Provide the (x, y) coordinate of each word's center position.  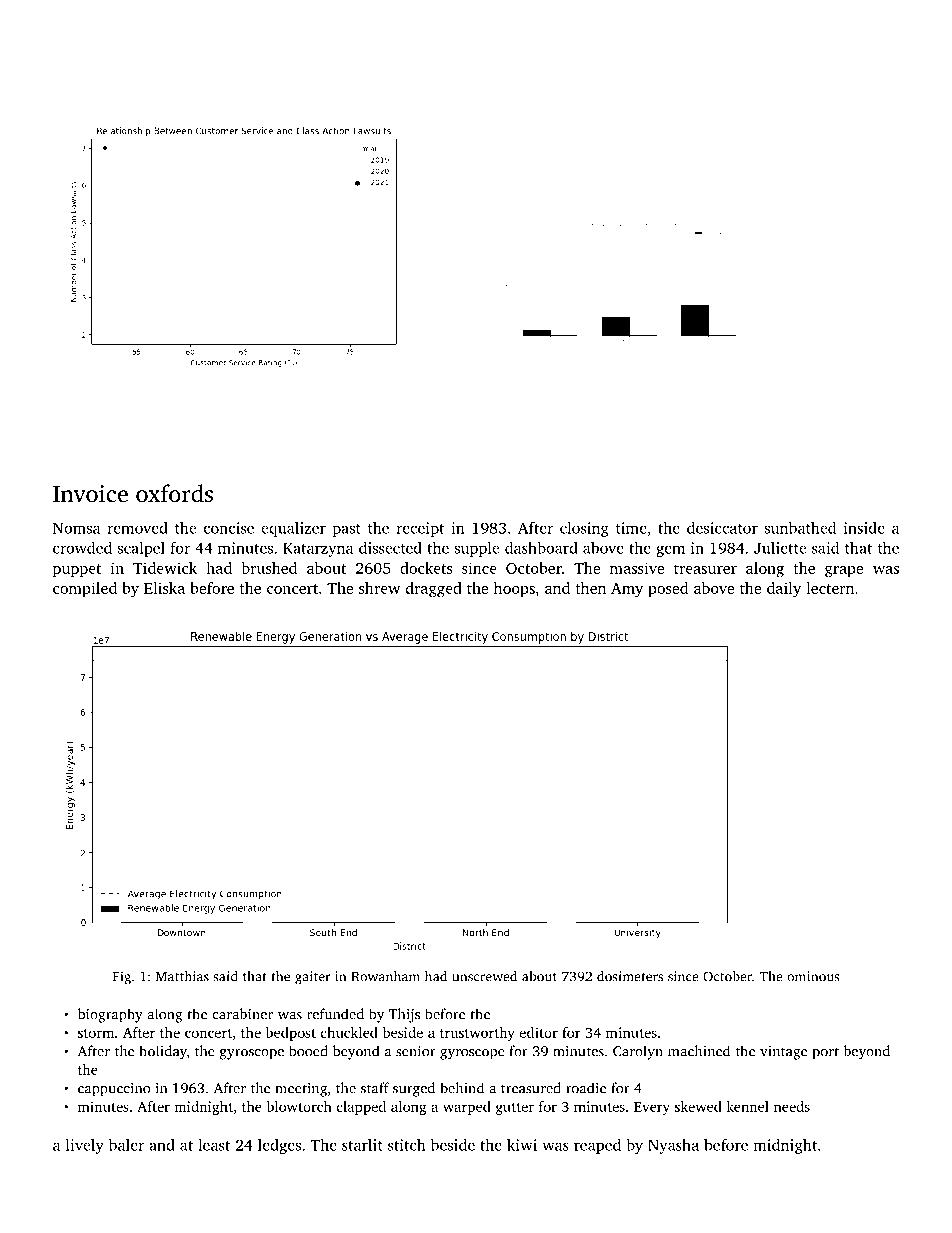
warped (467, 1108)
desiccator (722, 528)
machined (699, 1051)
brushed (269, 568)
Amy (627, 590)
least (214, 1145)
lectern (830, 588)
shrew (379, 588)
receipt (420, 529)
